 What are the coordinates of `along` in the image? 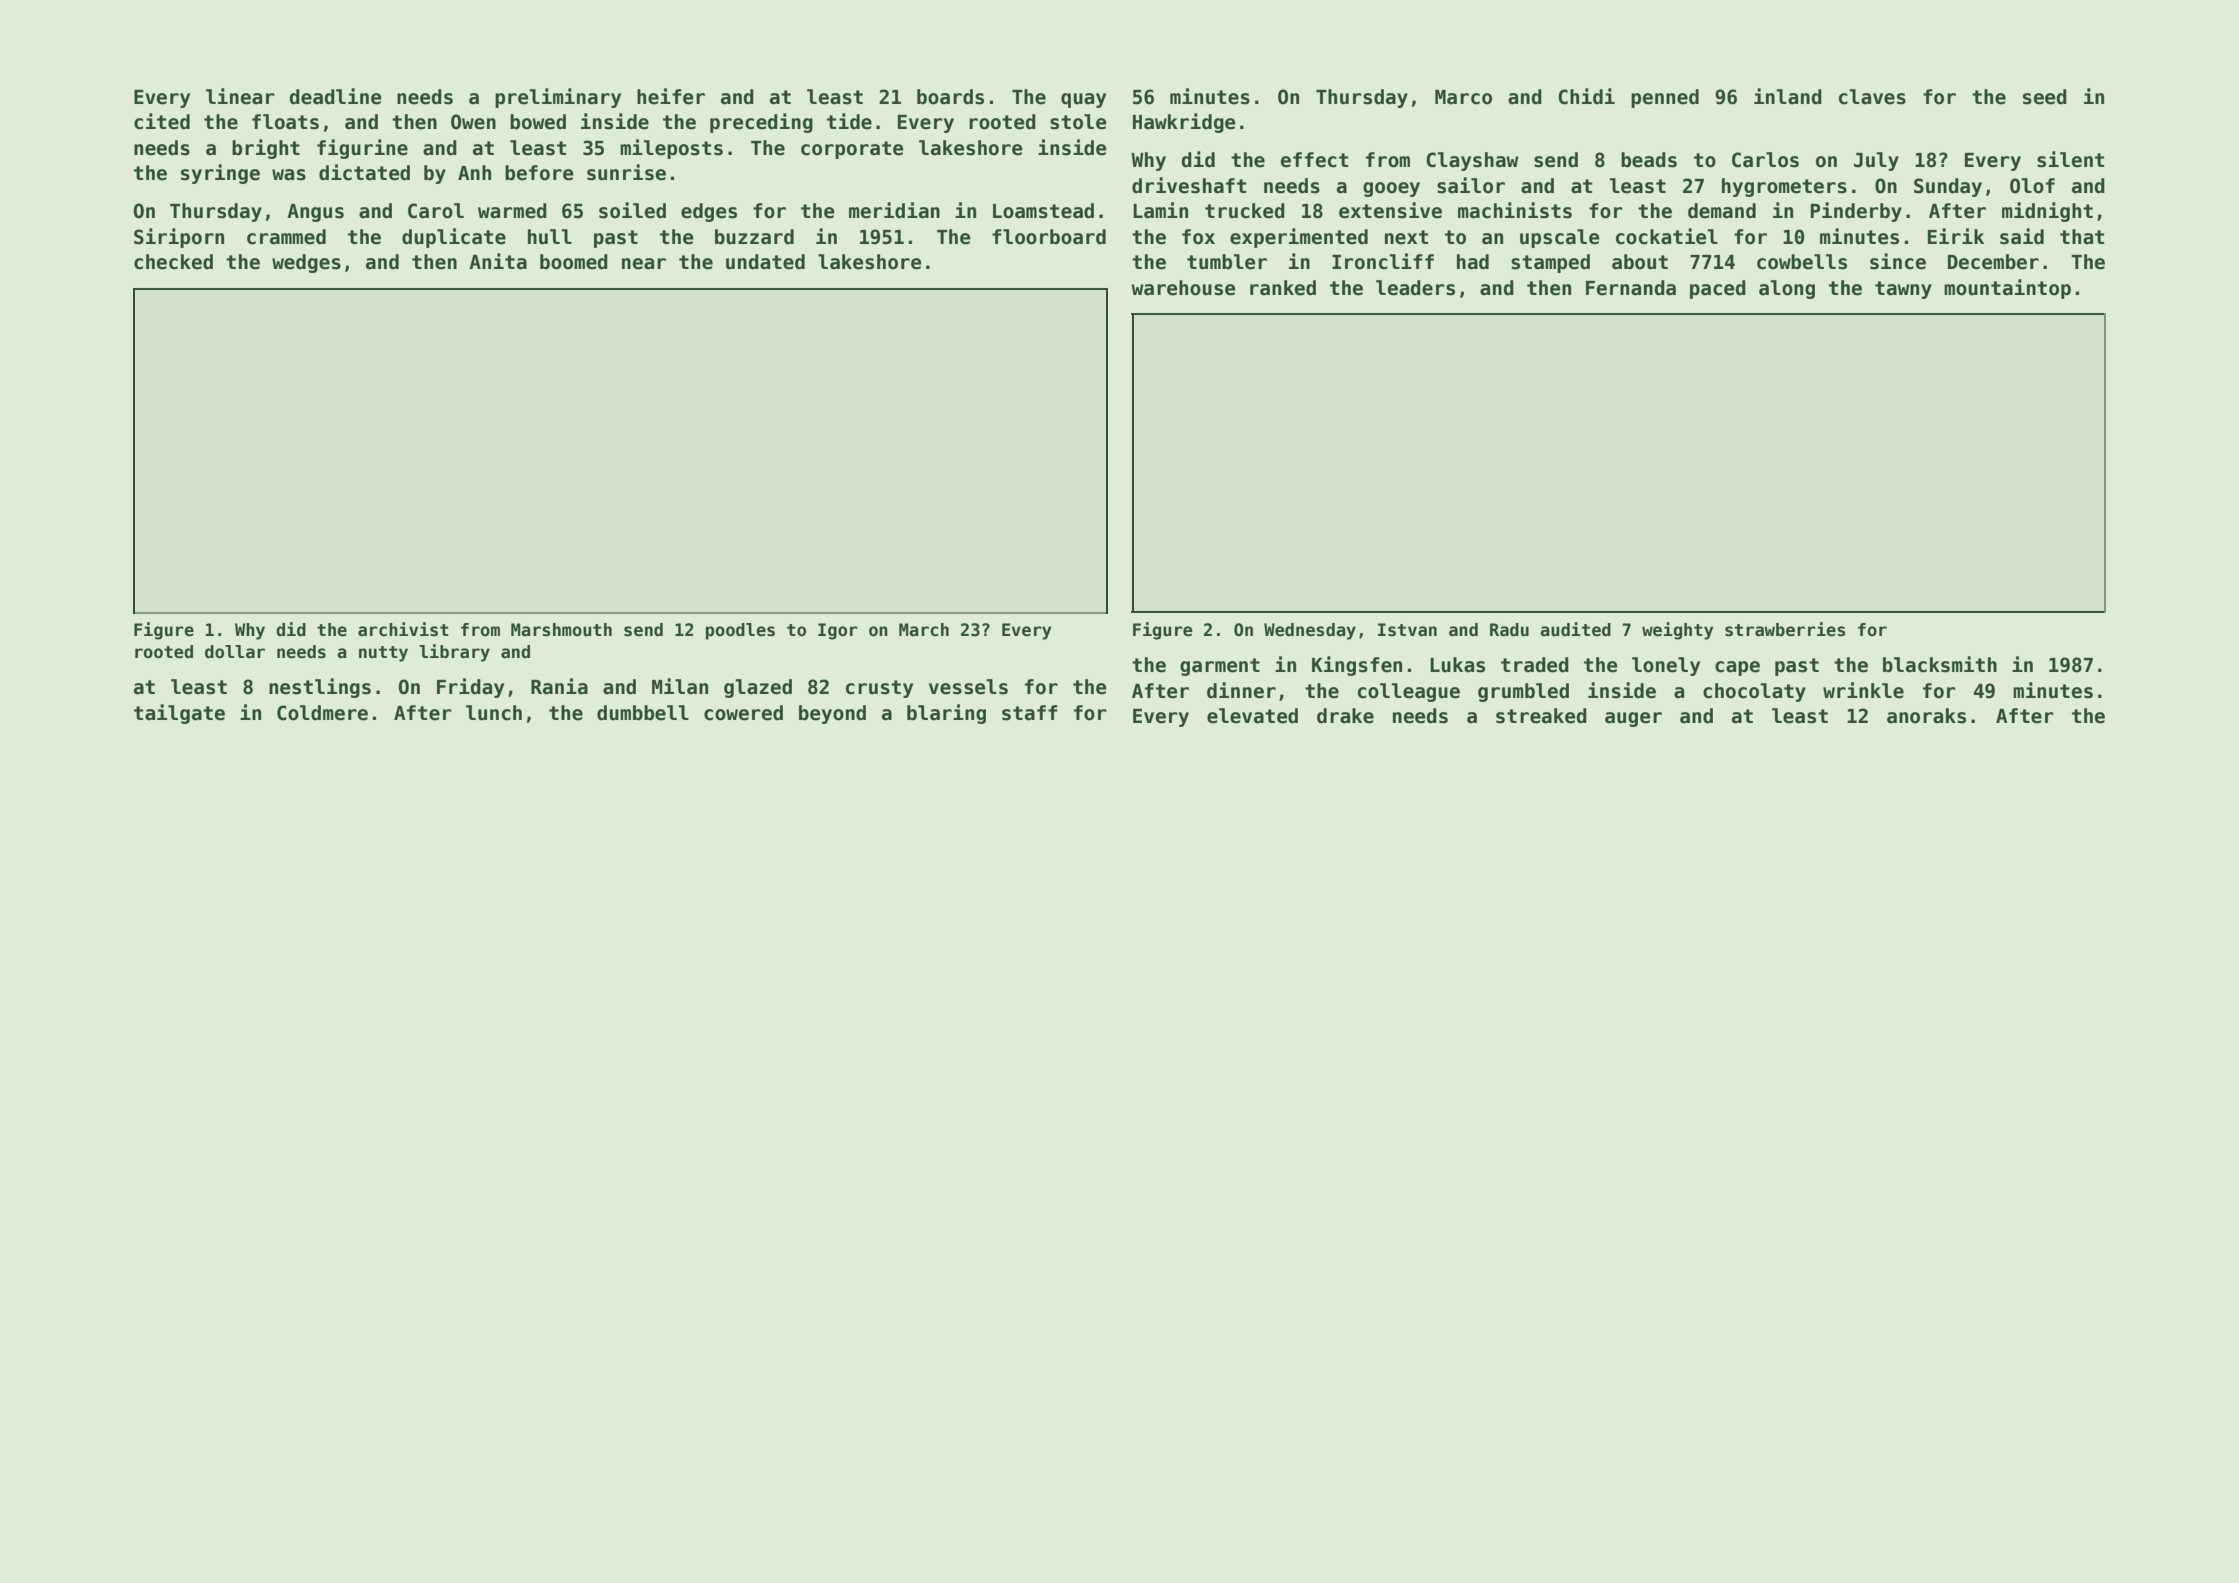 It's located at (1787, 289).
